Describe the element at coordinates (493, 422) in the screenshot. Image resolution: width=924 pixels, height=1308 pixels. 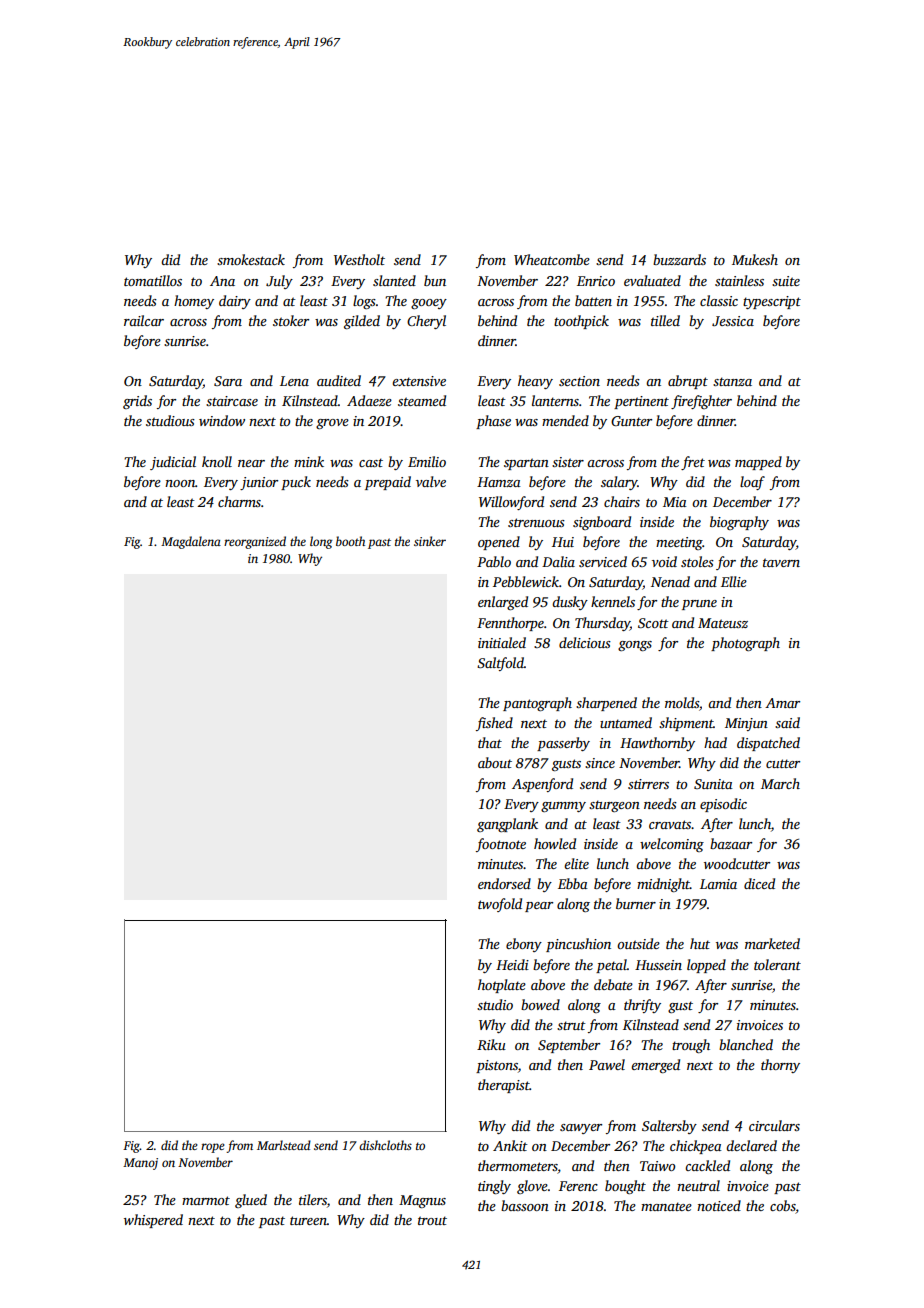
I see `phase` at that location.
